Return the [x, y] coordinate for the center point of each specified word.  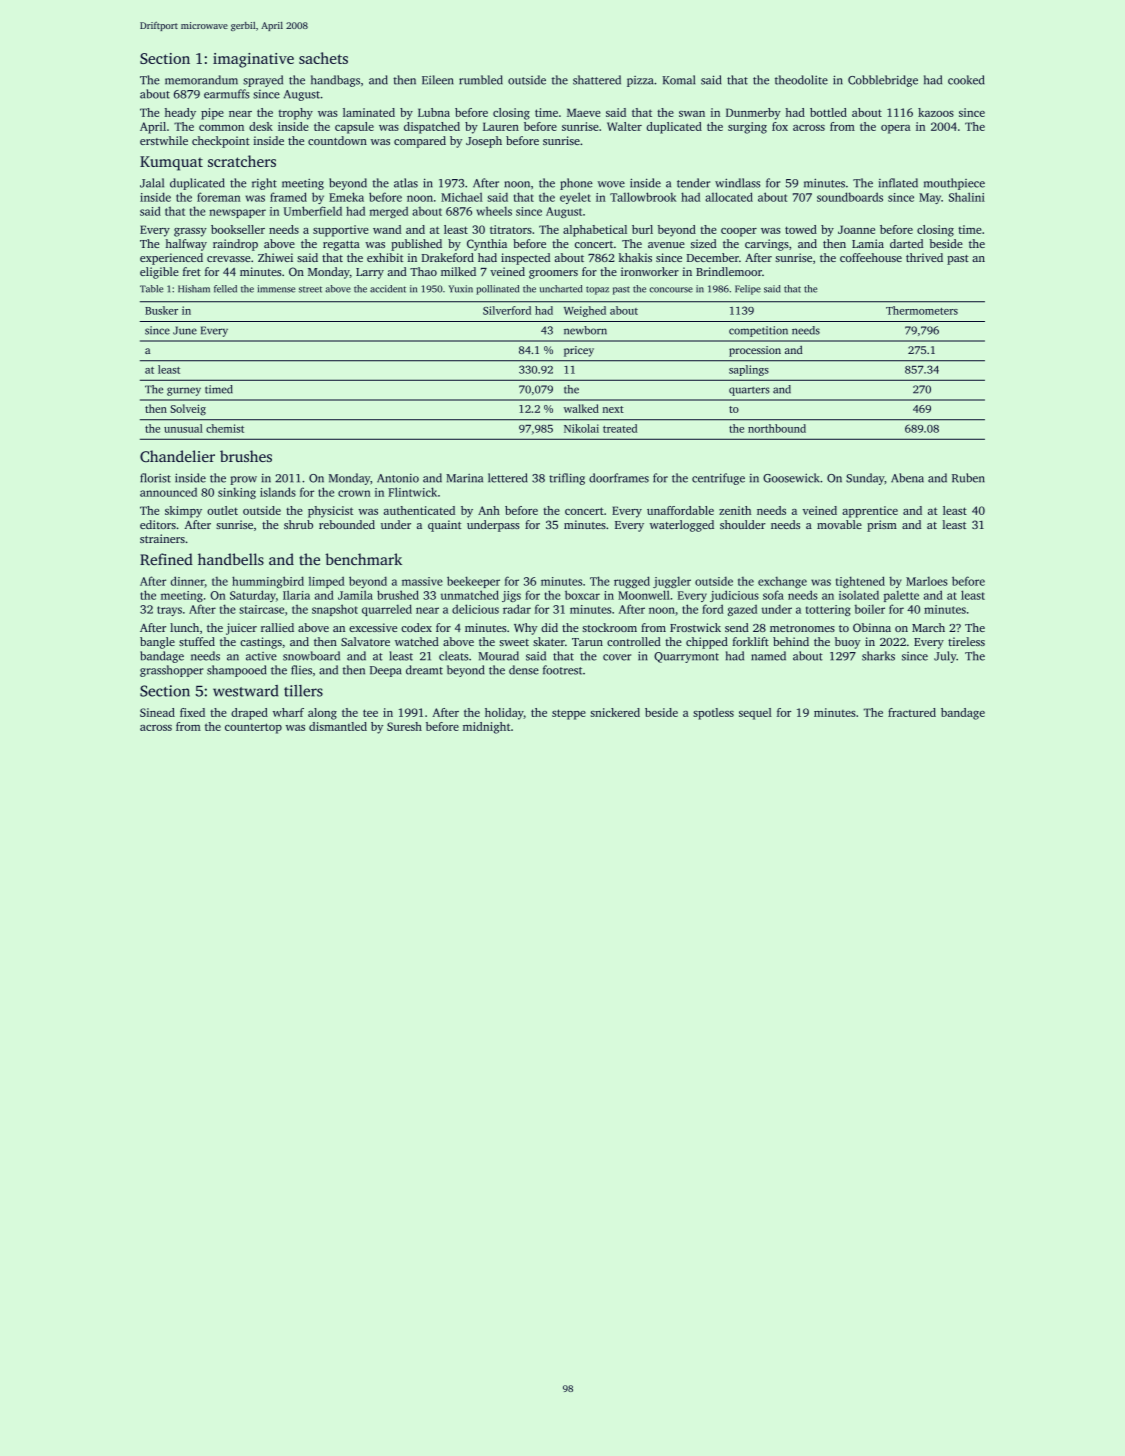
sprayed [263, 81]
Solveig [188, 410]
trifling [567, 479]
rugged [632, 582]
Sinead [157, 712]
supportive [341, 231]
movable [839, 524]
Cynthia [487, 245]
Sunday [865, 479]
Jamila [355, 595]
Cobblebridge [883, 81]
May [930, 198]
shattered [597, 80]
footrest [562, 670]
